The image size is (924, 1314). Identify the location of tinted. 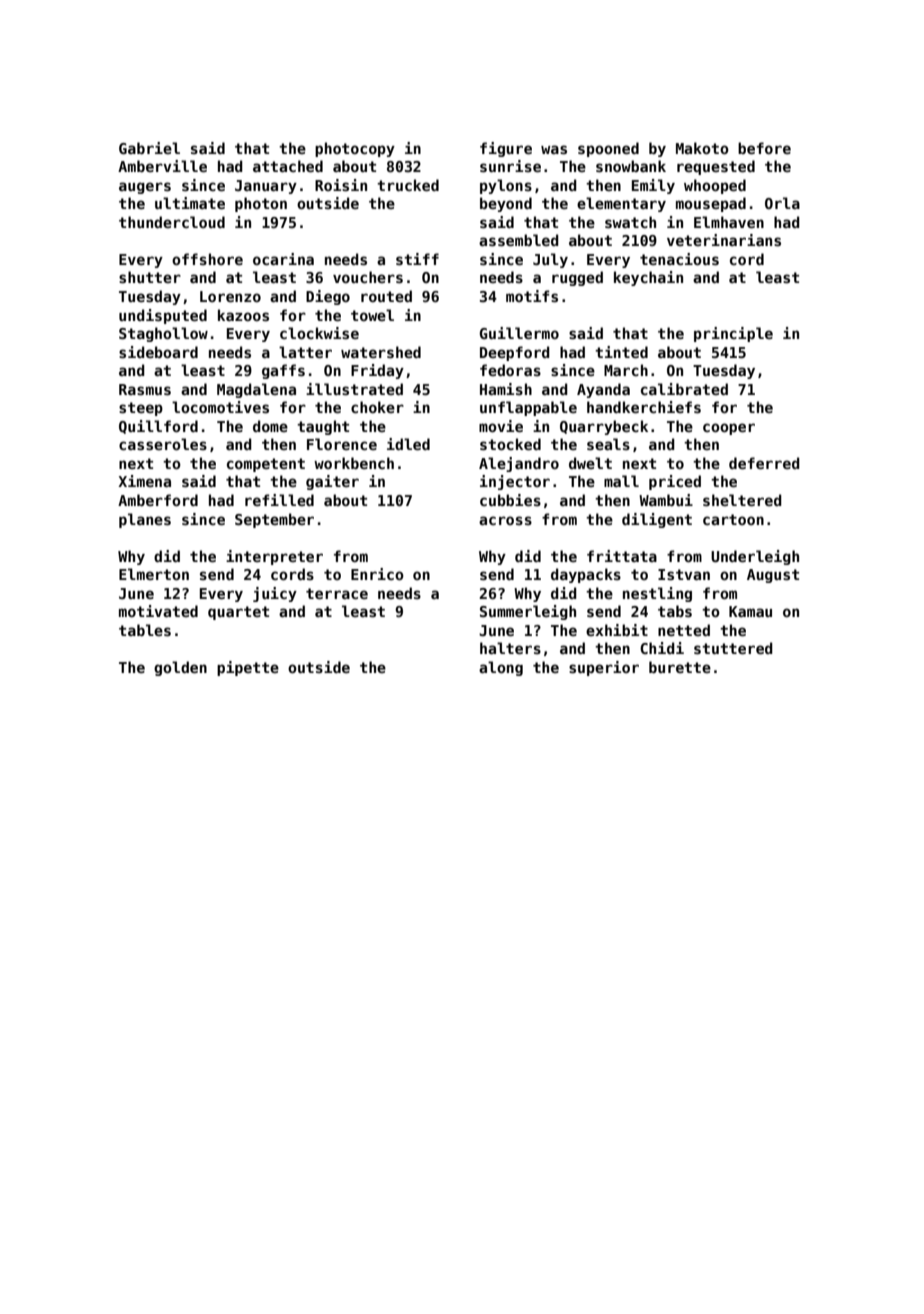
(621, 352).
